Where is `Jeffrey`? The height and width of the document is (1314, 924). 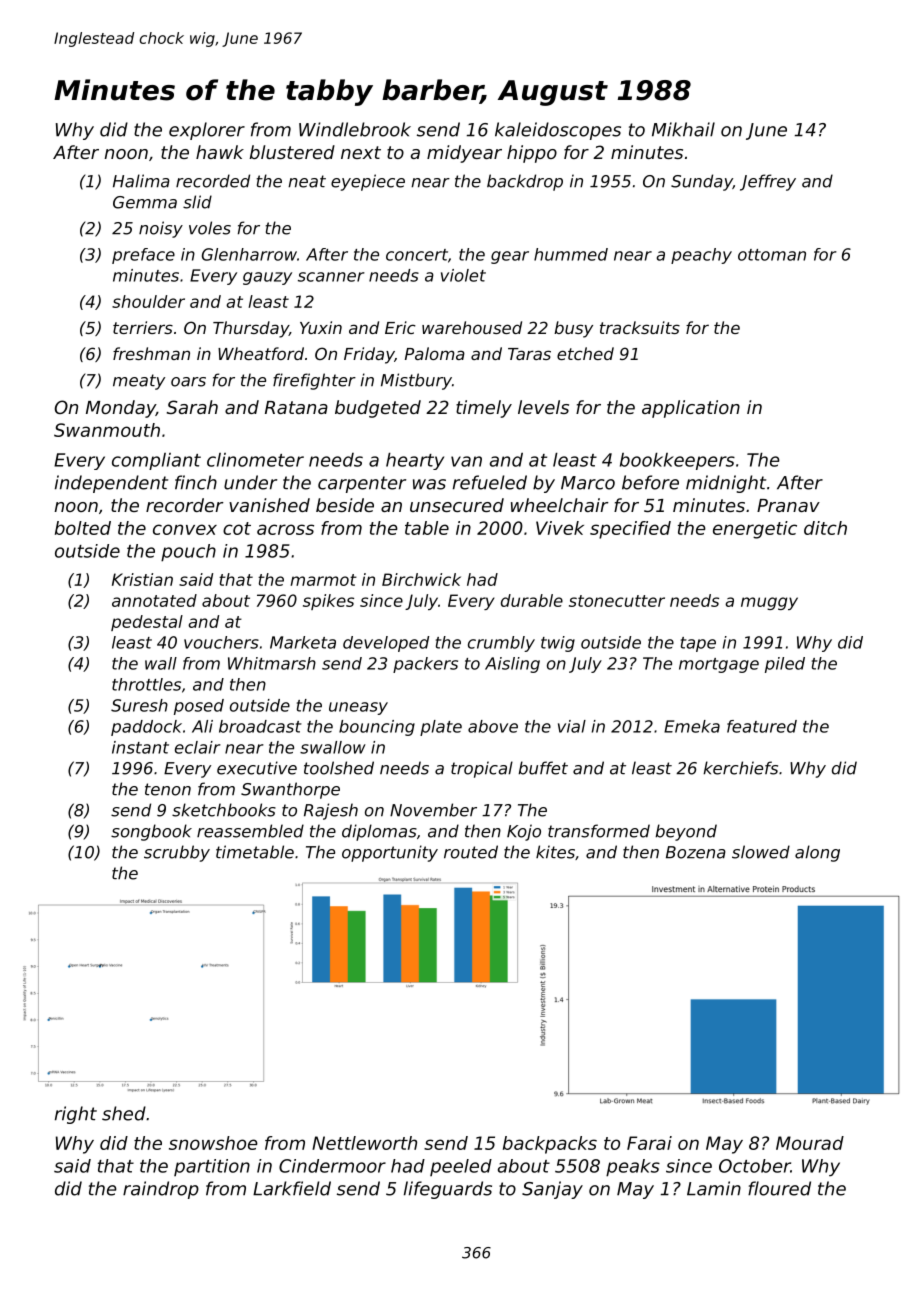
Jeffrey is located at coordinates (768, 182).
